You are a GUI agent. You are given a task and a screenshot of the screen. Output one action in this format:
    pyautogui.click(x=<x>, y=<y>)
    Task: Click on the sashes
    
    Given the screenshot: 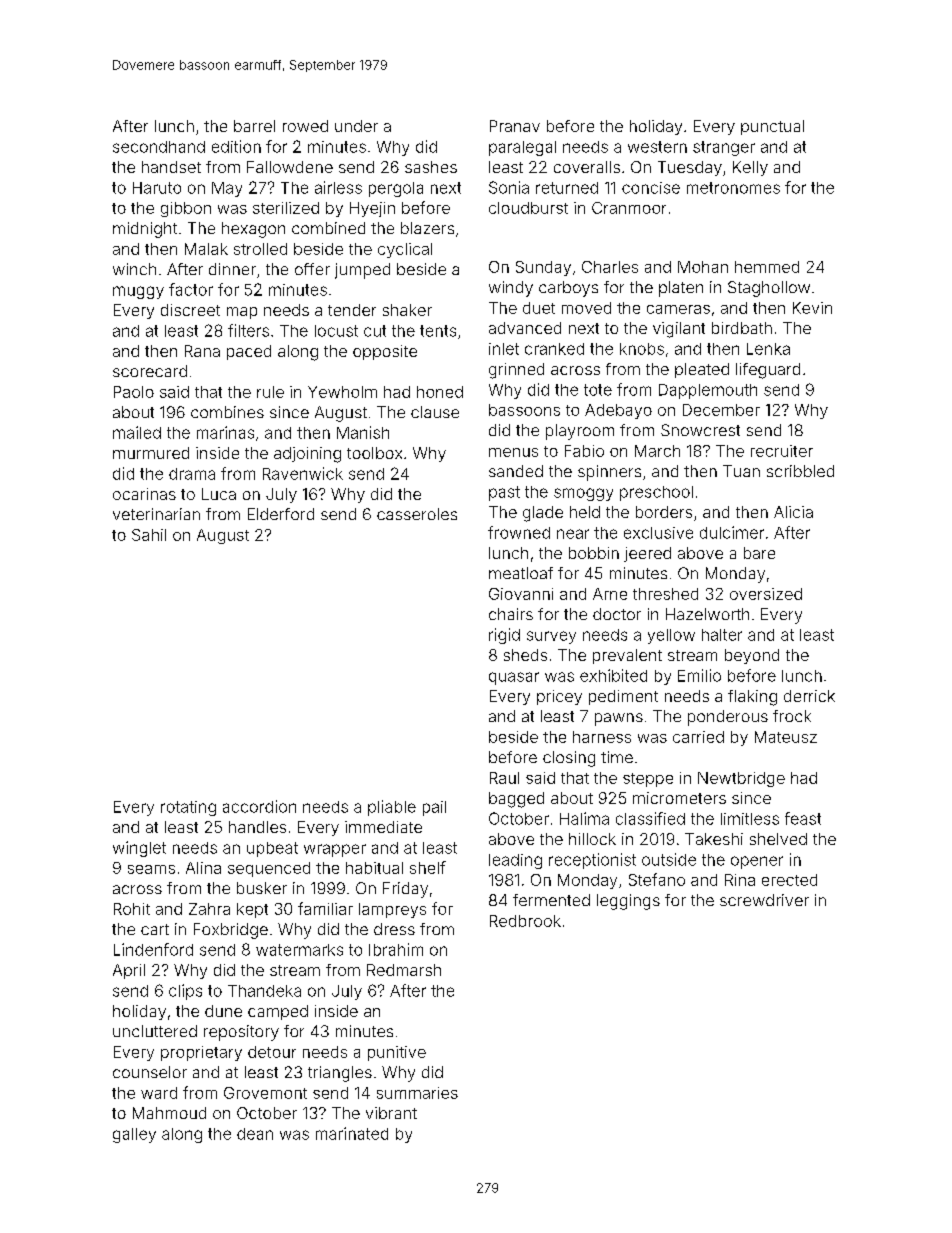 What is the action you would take?
    pyautogui.click(x=431, y=167)
